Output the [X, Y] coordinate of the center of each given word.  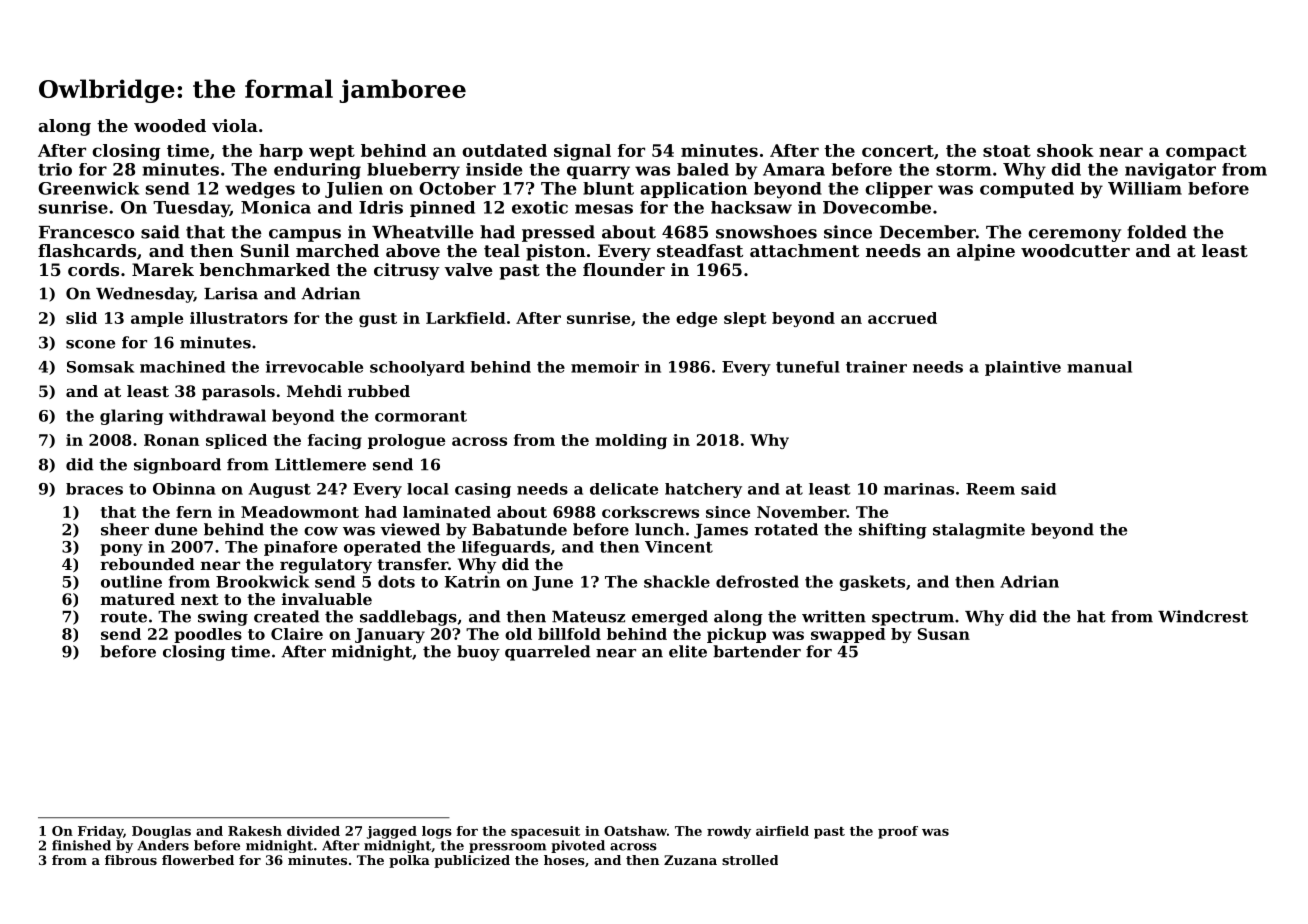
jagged [392, 832]
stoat [1007, 151]
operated [382, 548]
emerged [670, 618]
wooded [170, 125]
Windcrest [1203, 616]
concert [898, 151]
